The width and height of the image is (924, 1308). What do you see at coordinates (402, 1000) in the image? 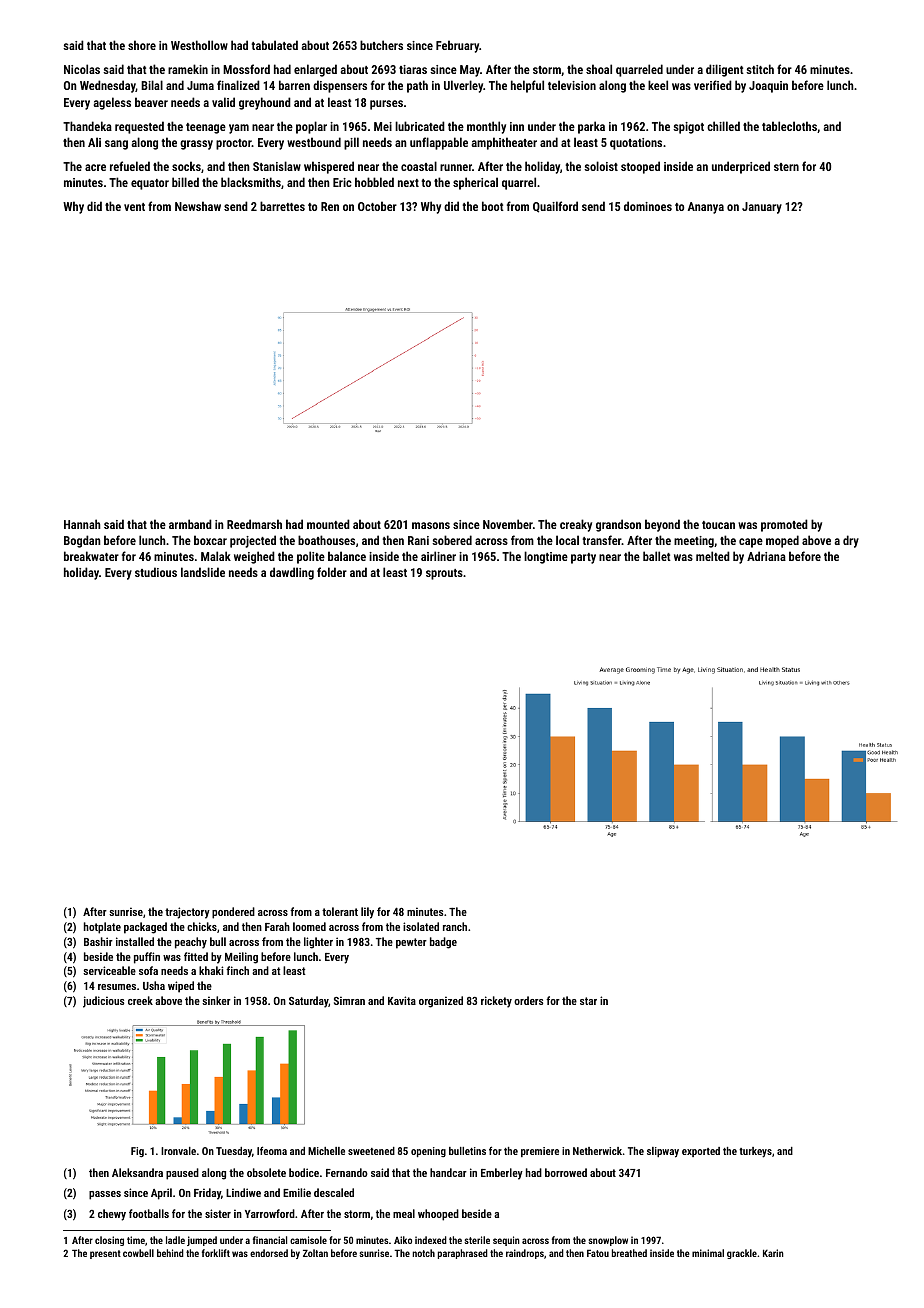
I see `Kavita` at bounding box center [402, 1000].
